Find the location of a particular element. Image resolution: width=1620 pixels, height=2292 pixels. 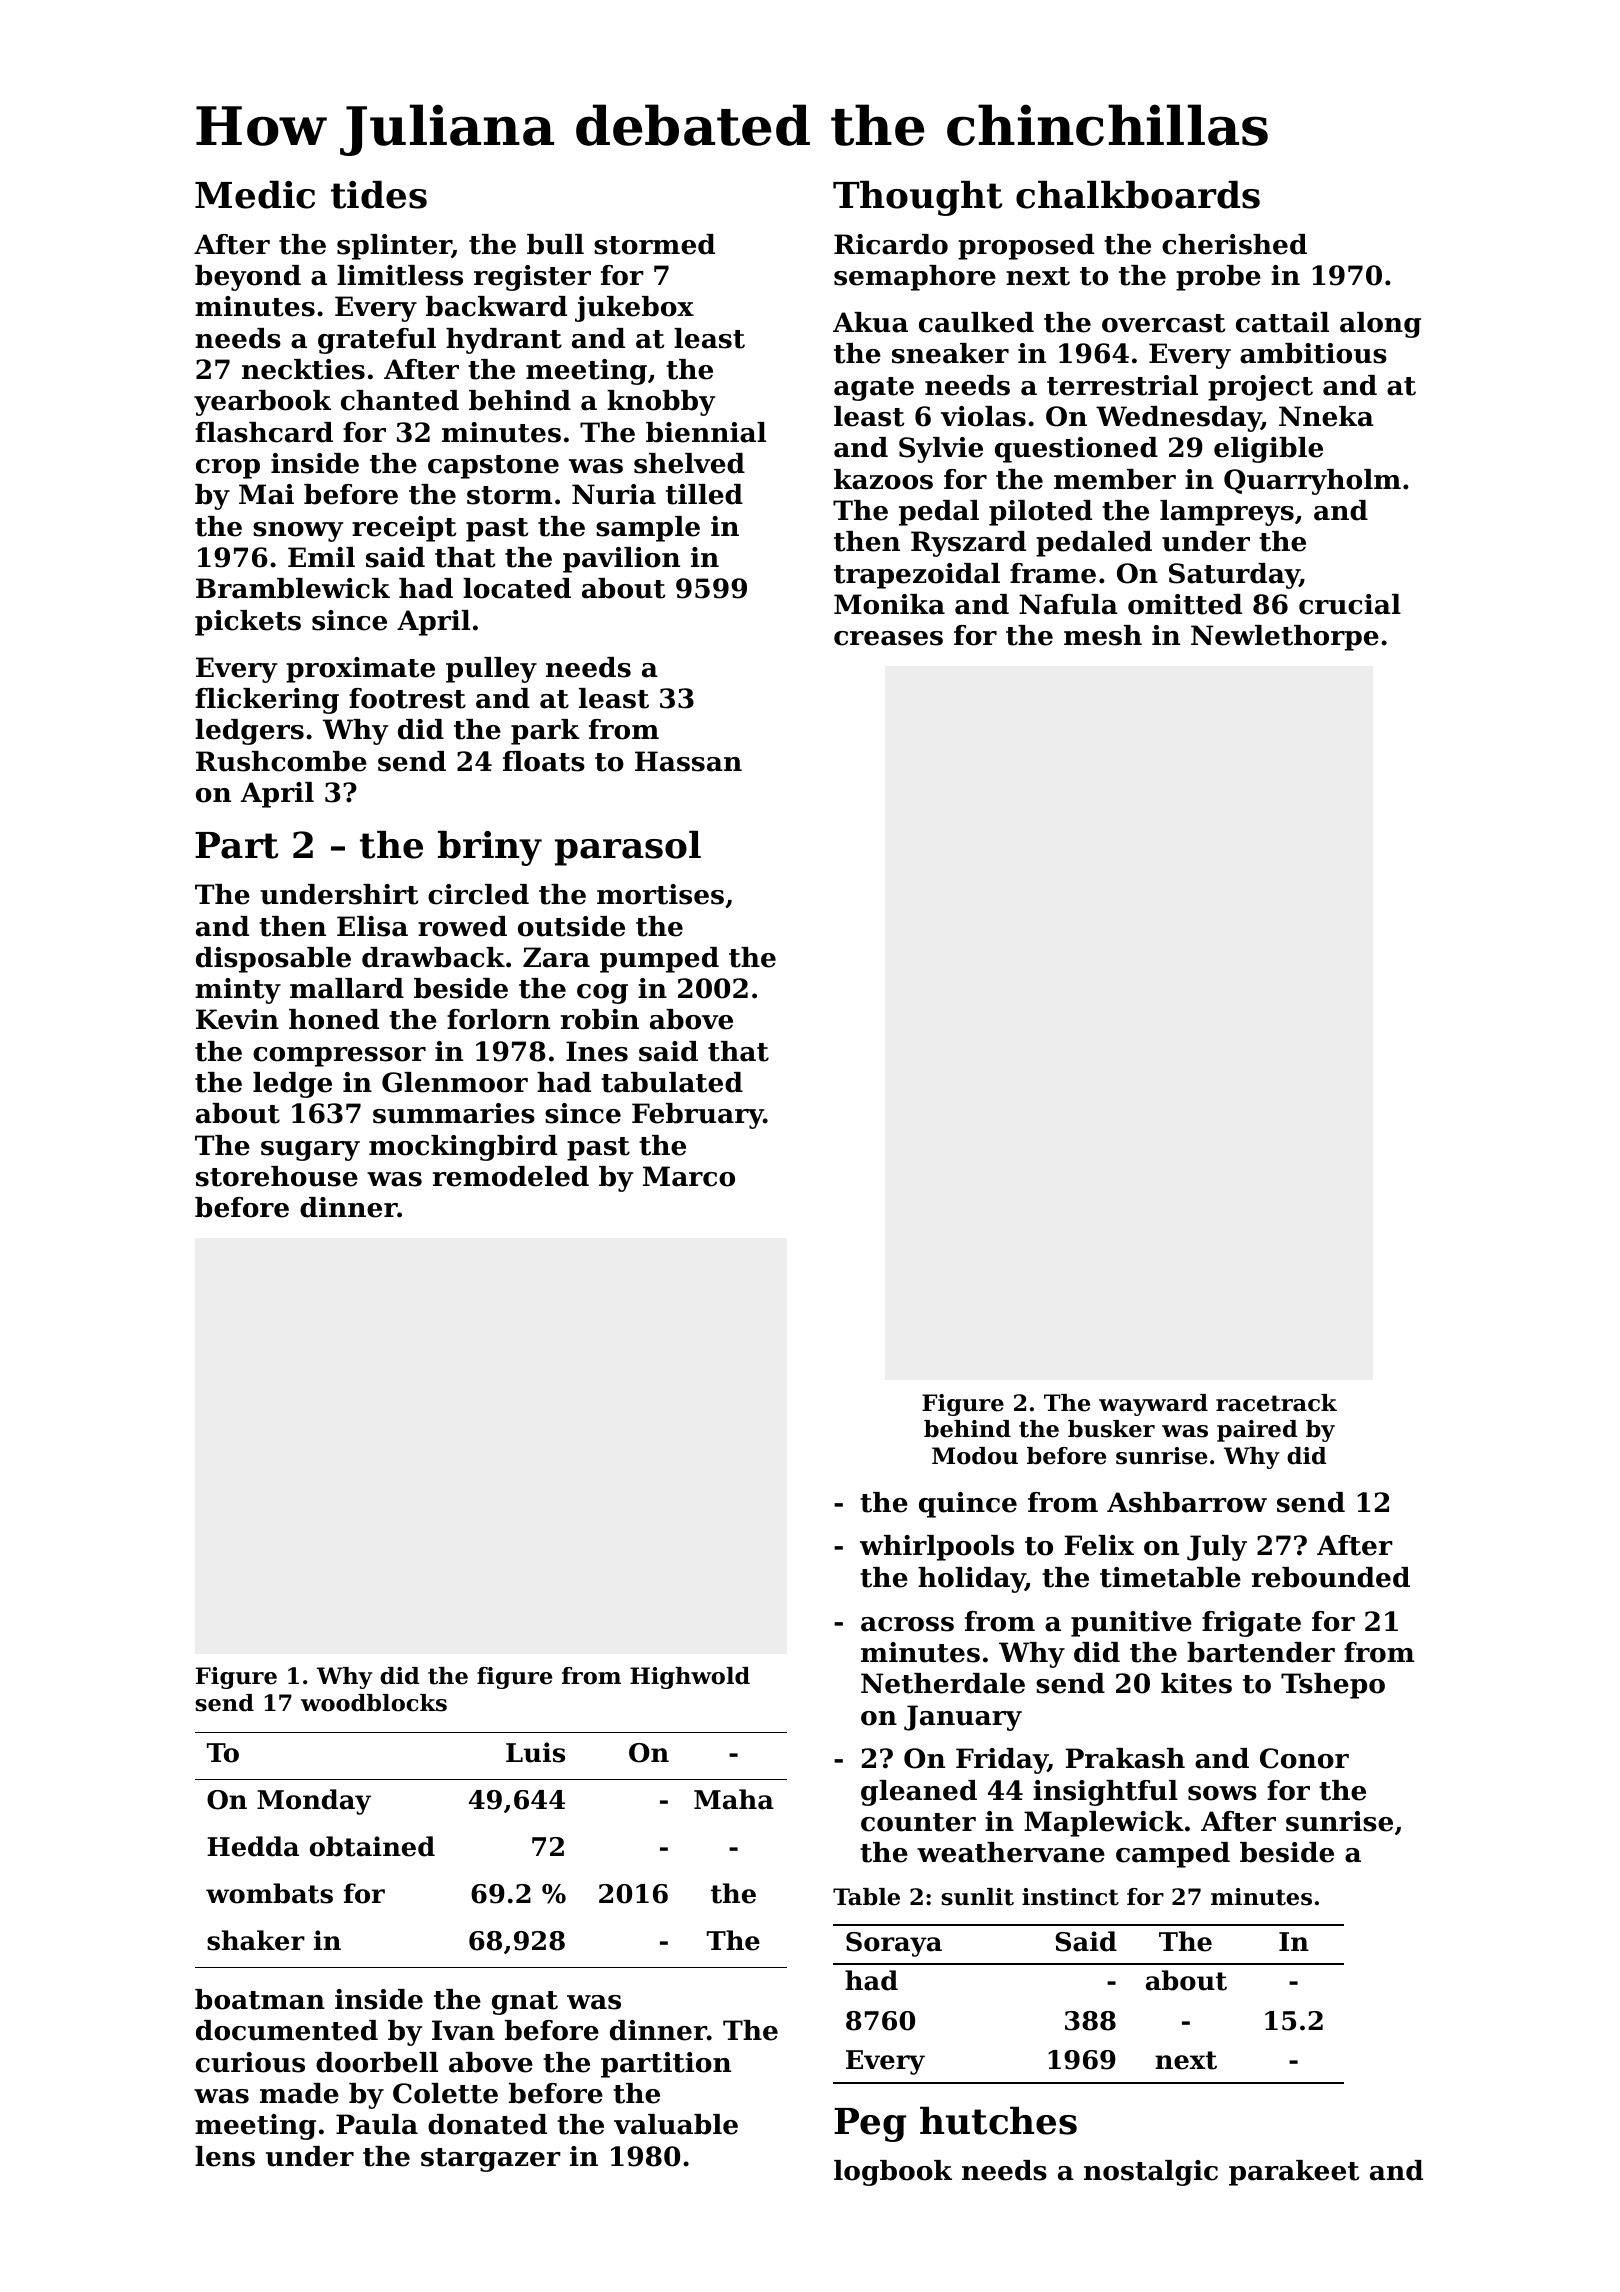

wombats is located at coordinates (269, 1893).
